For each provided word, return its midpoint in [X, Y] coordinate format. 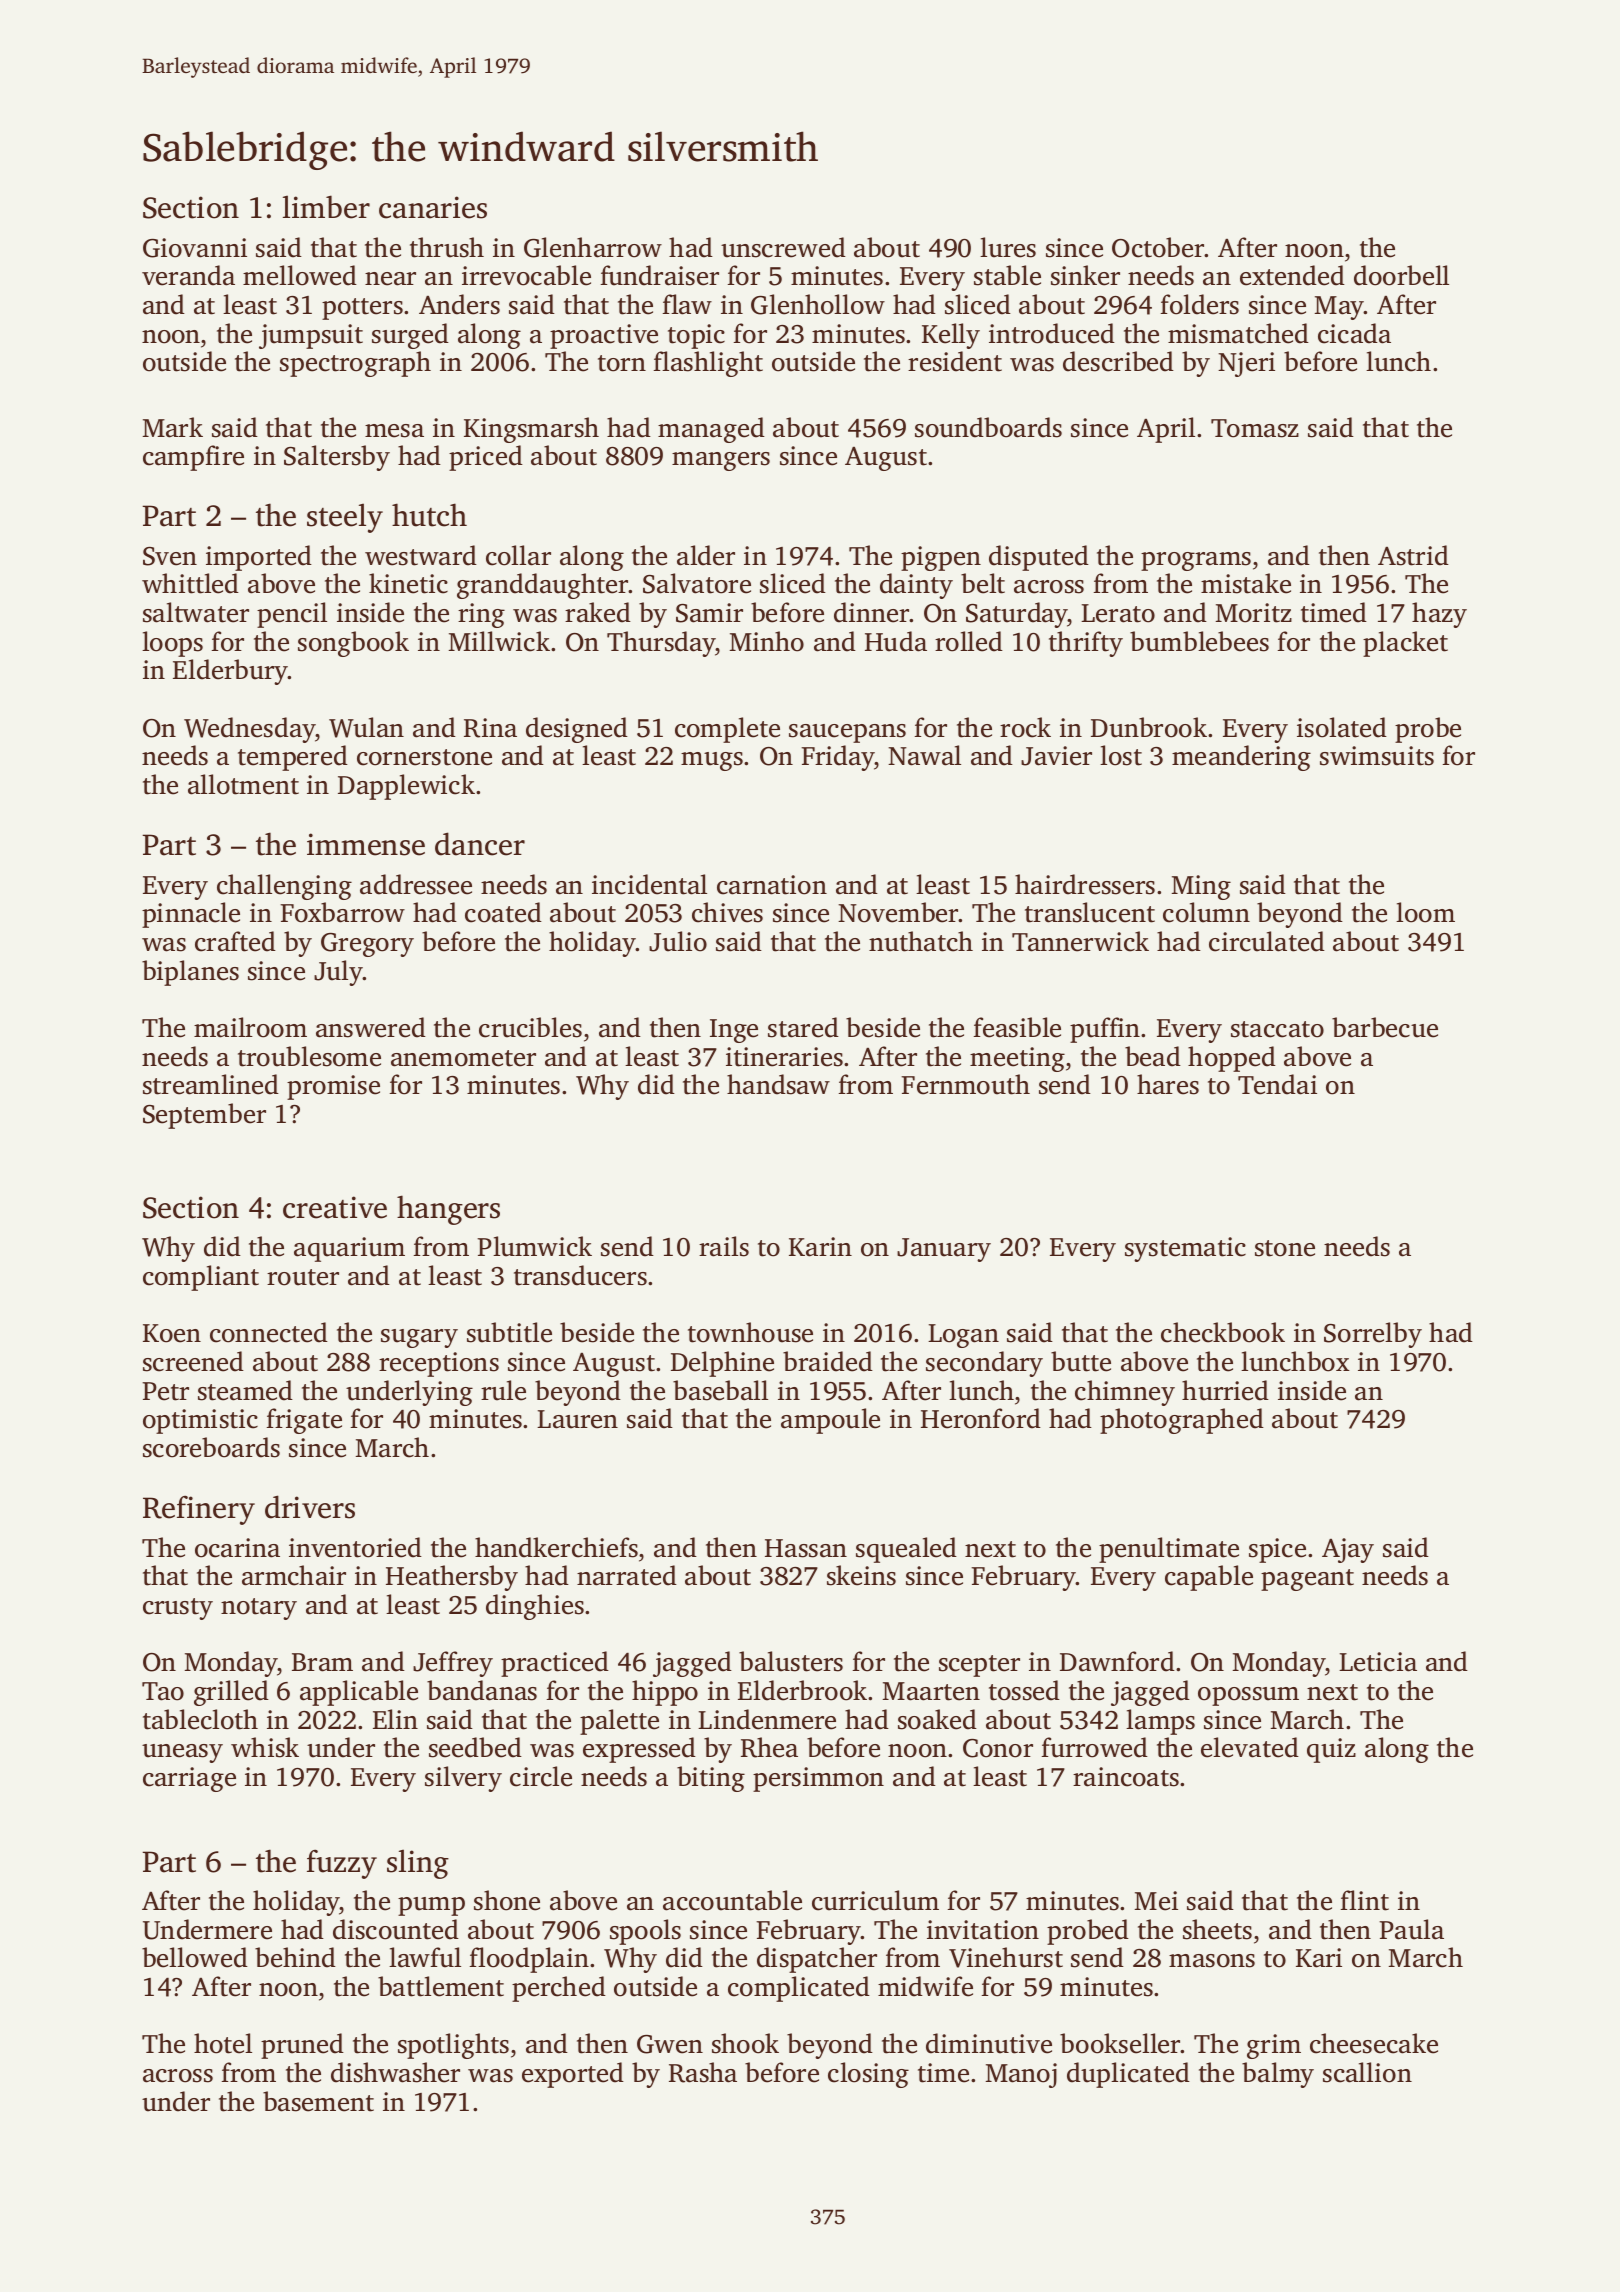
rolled [969, 641]
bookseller [1120, 2043]
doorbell [1401, 275]
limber [326, 207]
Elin [395, 1719]
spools [645, 1932]
